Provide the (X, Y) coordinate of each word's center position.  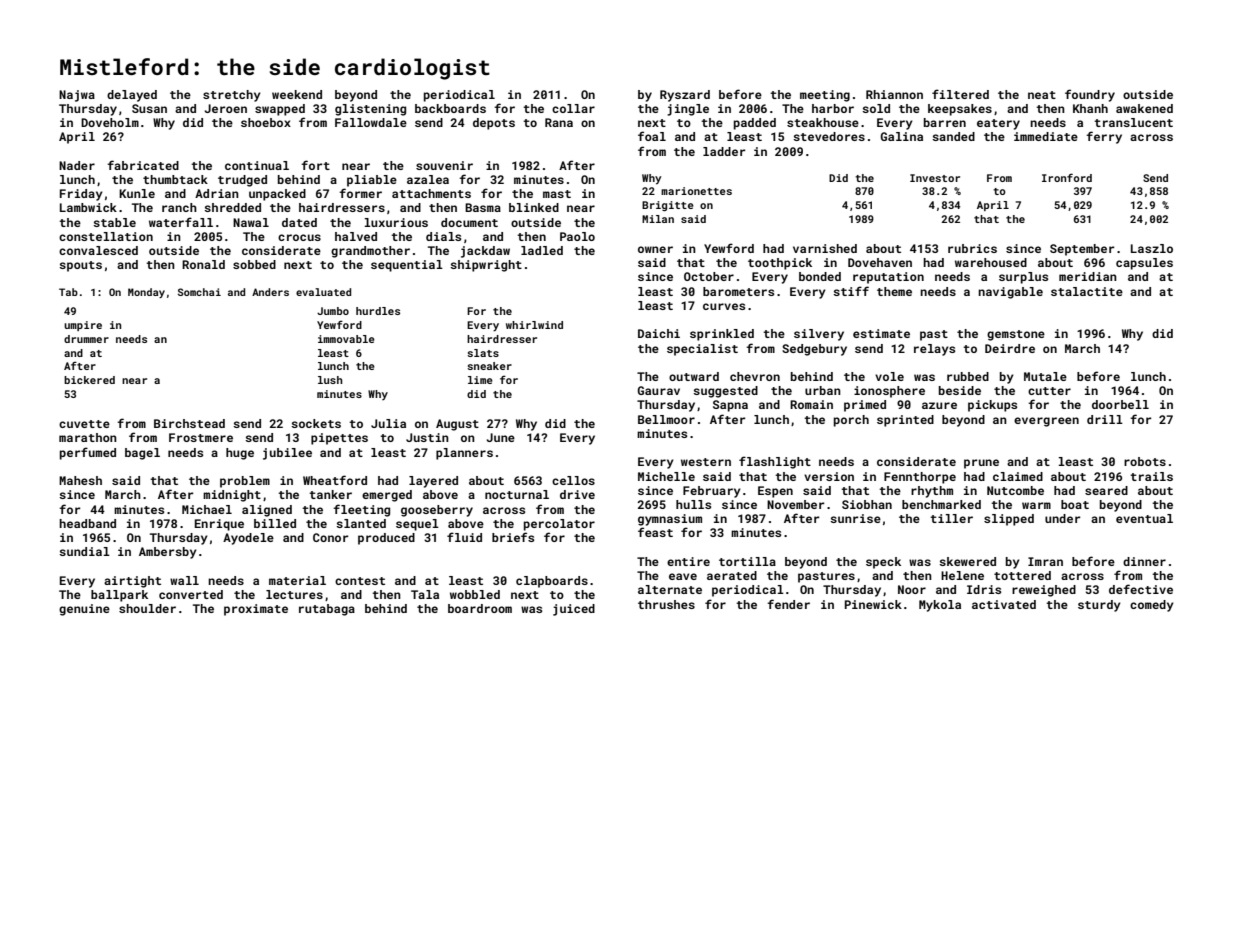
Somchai (199, 292)
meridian (1088, 276)
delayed (132, 96)
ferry (1104, 137)
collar (573, 108)
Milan (658, 219)
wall (184, 580)
